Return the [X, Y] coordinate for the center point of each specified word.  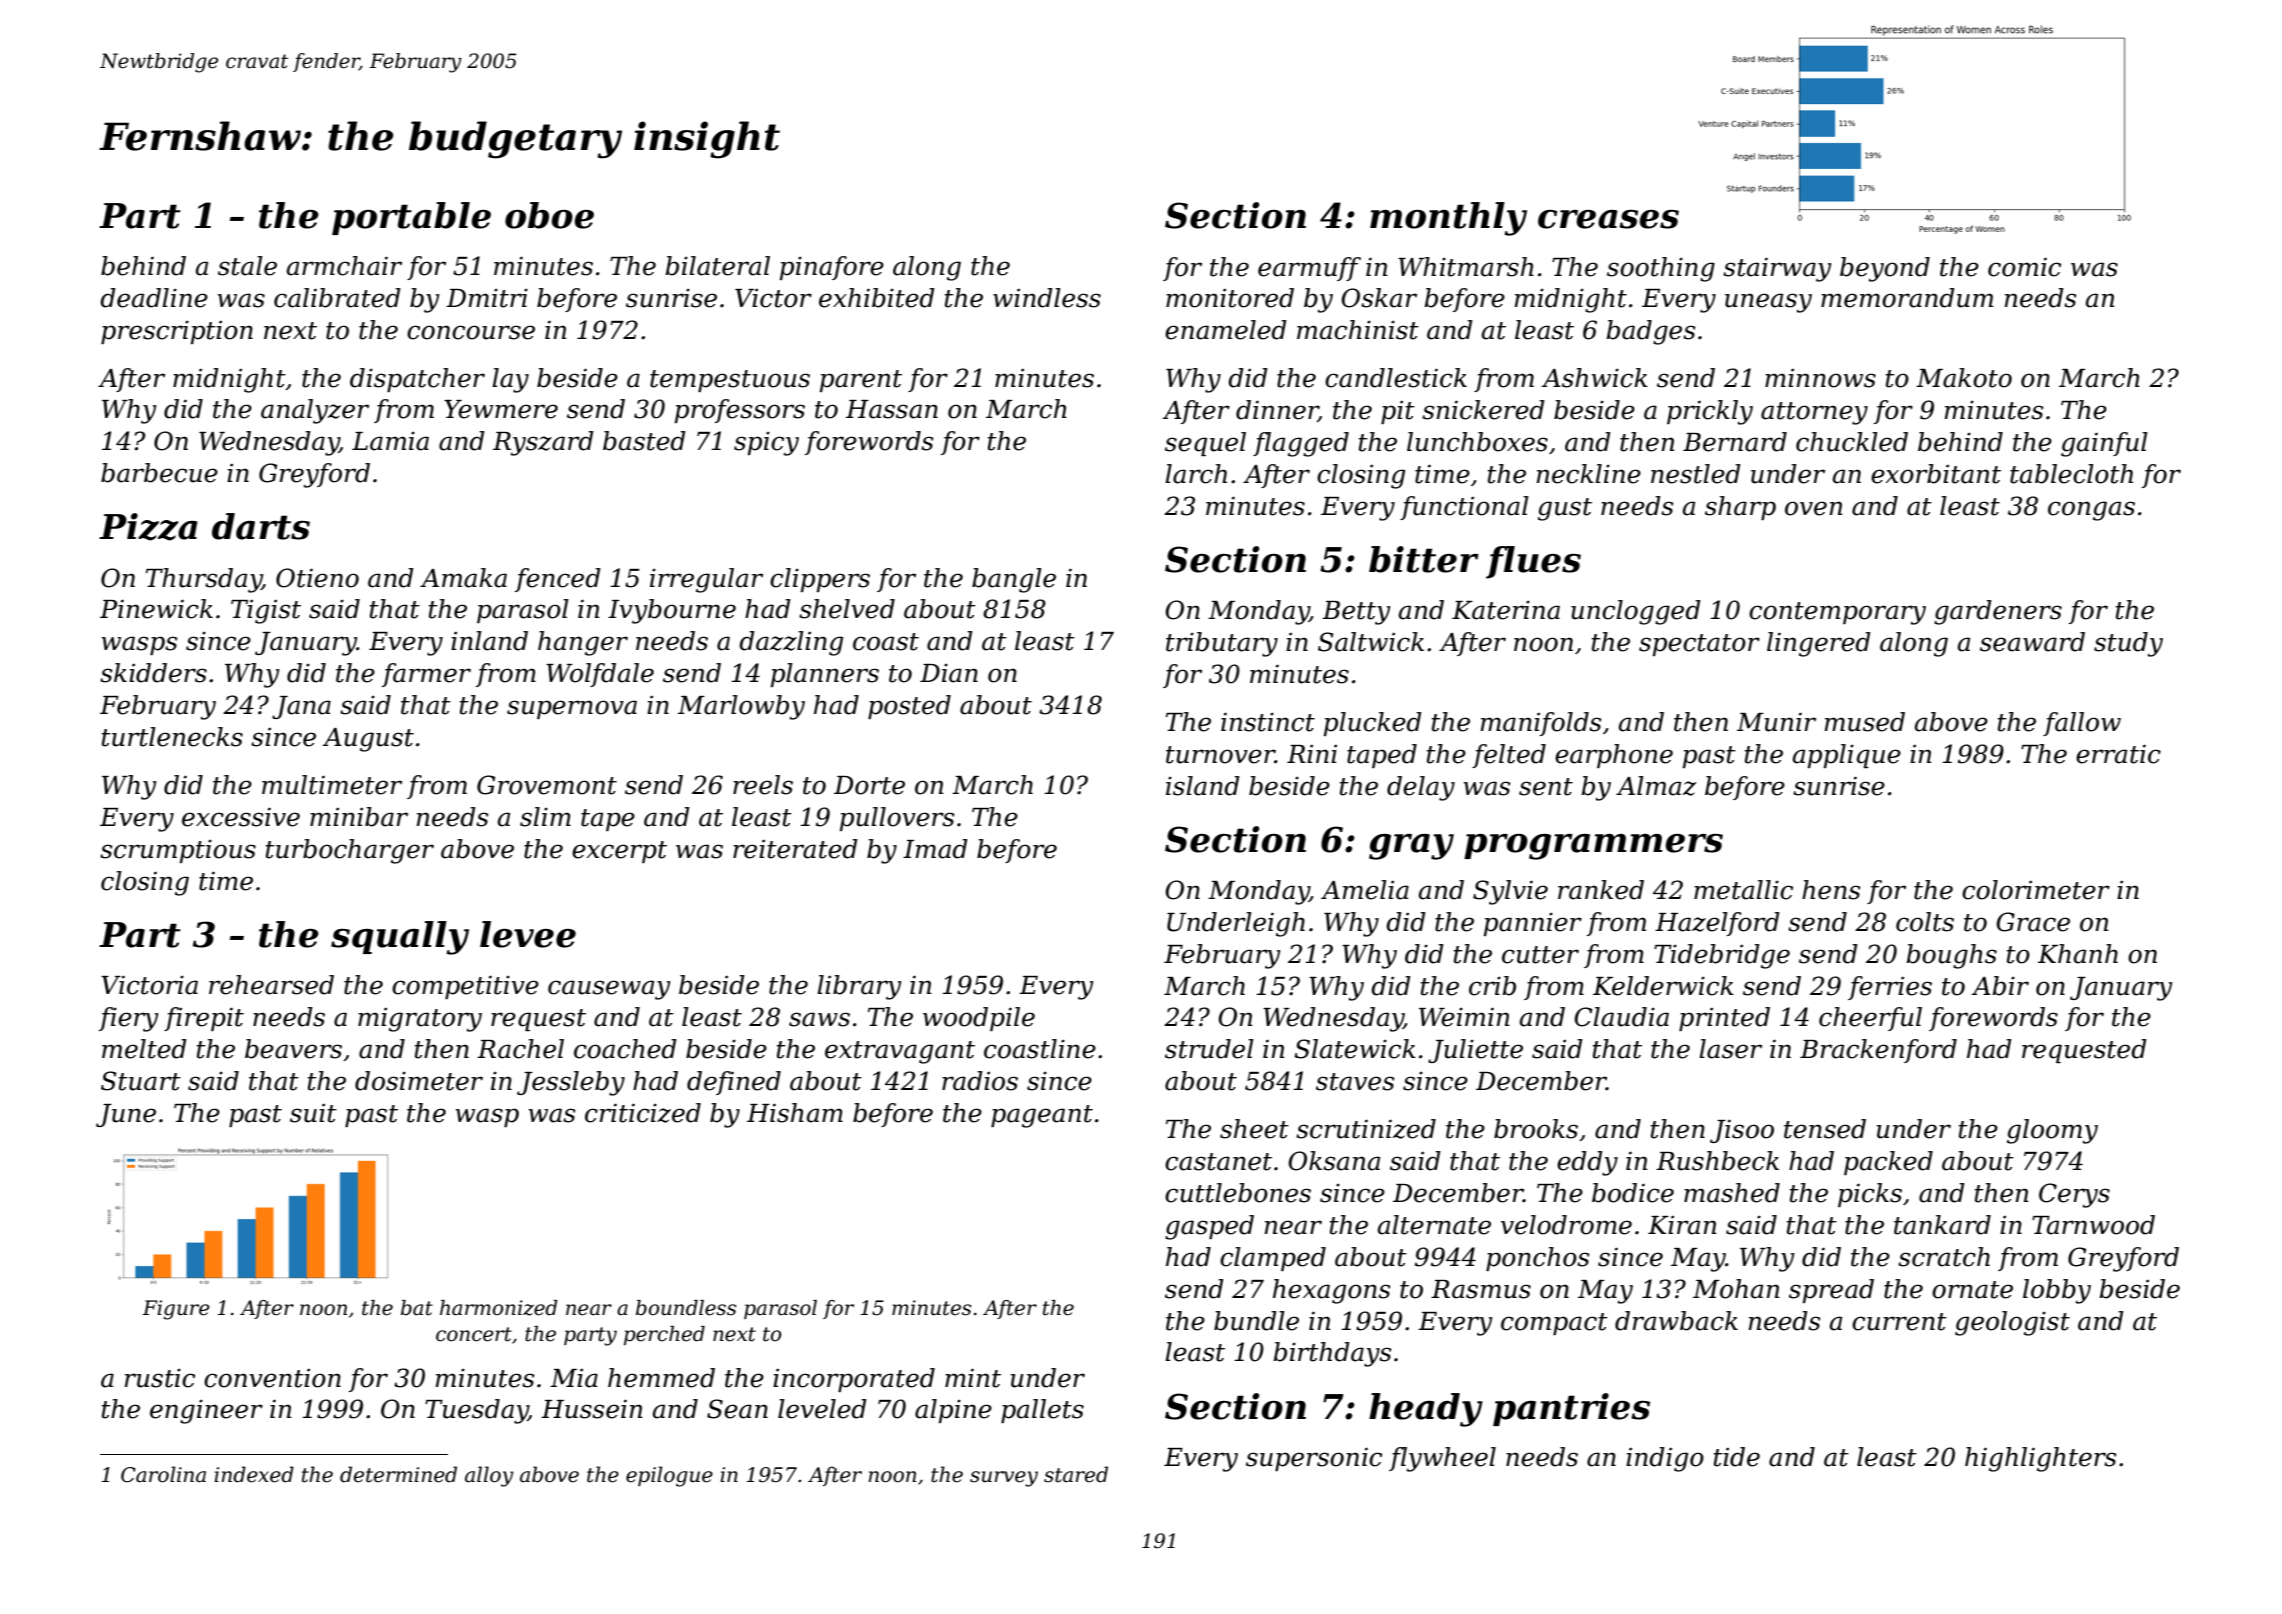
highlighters [2040, 1459]
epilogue [669, 1476]
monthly [1448, 219]
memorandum [1907, 298]
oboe [549, 215]
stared [1076, 1474]
